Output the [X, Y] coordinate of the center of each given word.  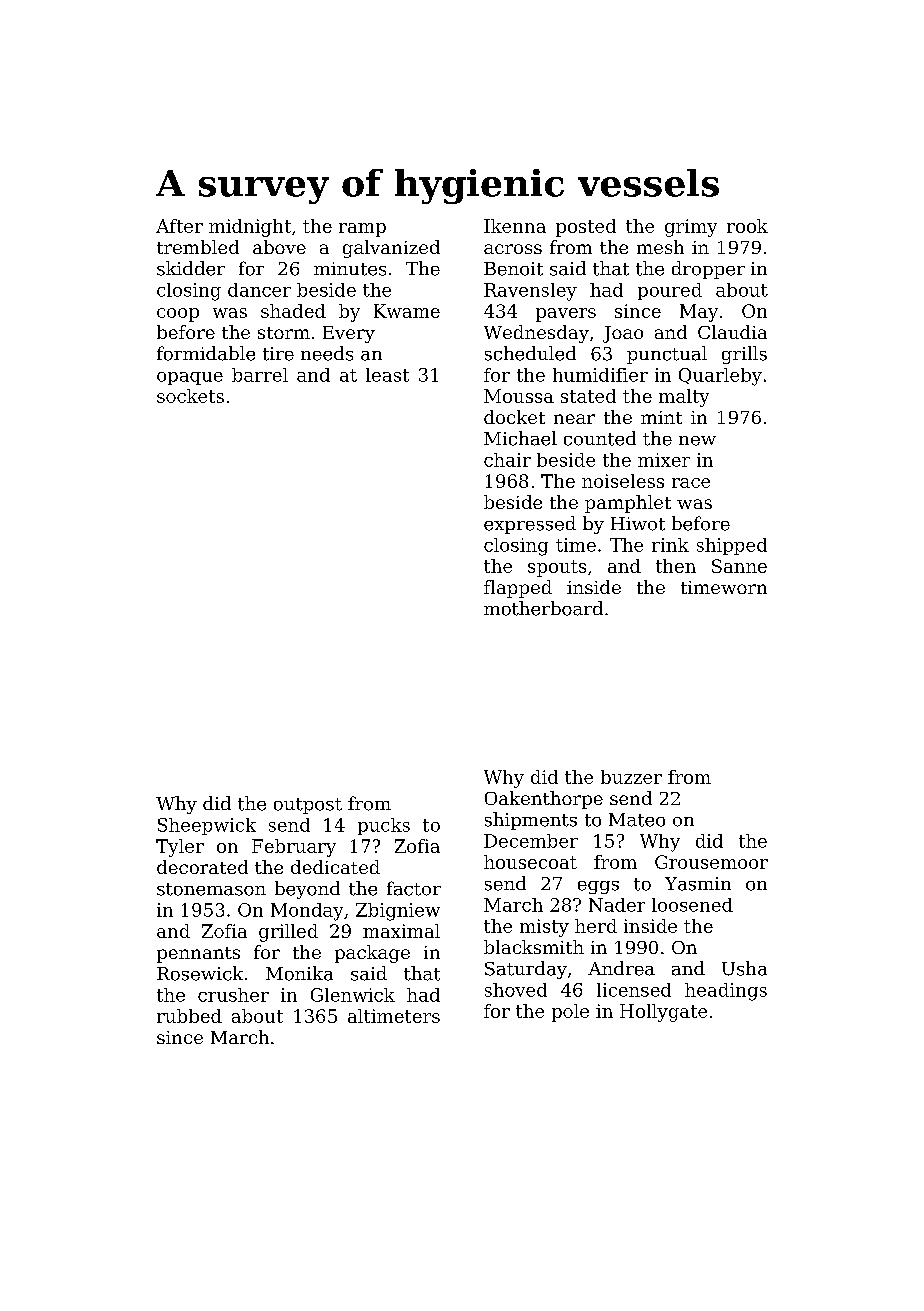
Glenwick [353, 995]
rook [747, 226]
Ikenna [515, 226]
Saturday [526, 970]
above [279, 247]
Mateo [637, 820]
